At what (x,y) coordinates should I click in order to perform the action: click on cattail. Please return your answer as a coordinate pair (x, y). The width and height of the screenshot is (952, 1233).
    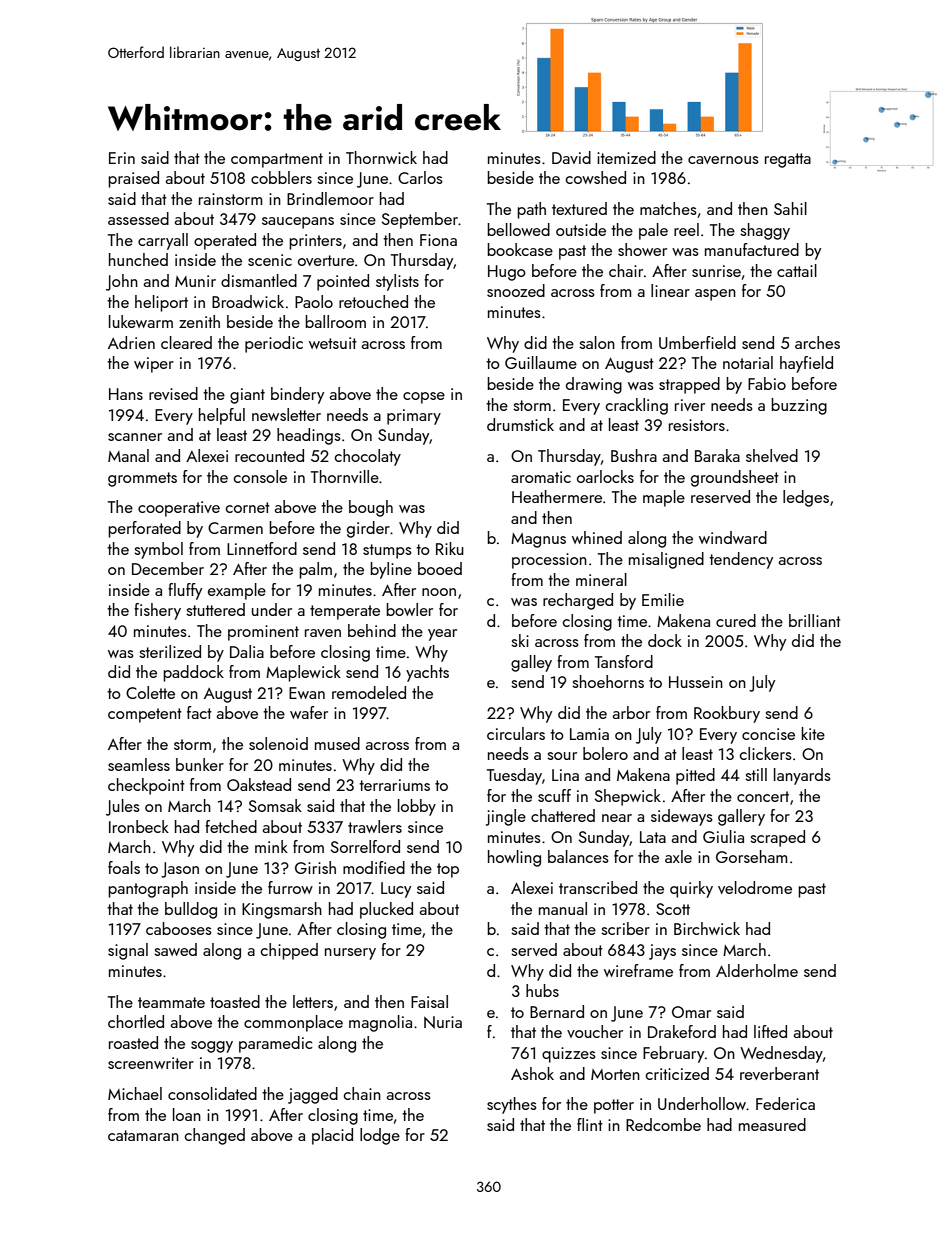
    Looking at the image, I should click on (797, 270).
